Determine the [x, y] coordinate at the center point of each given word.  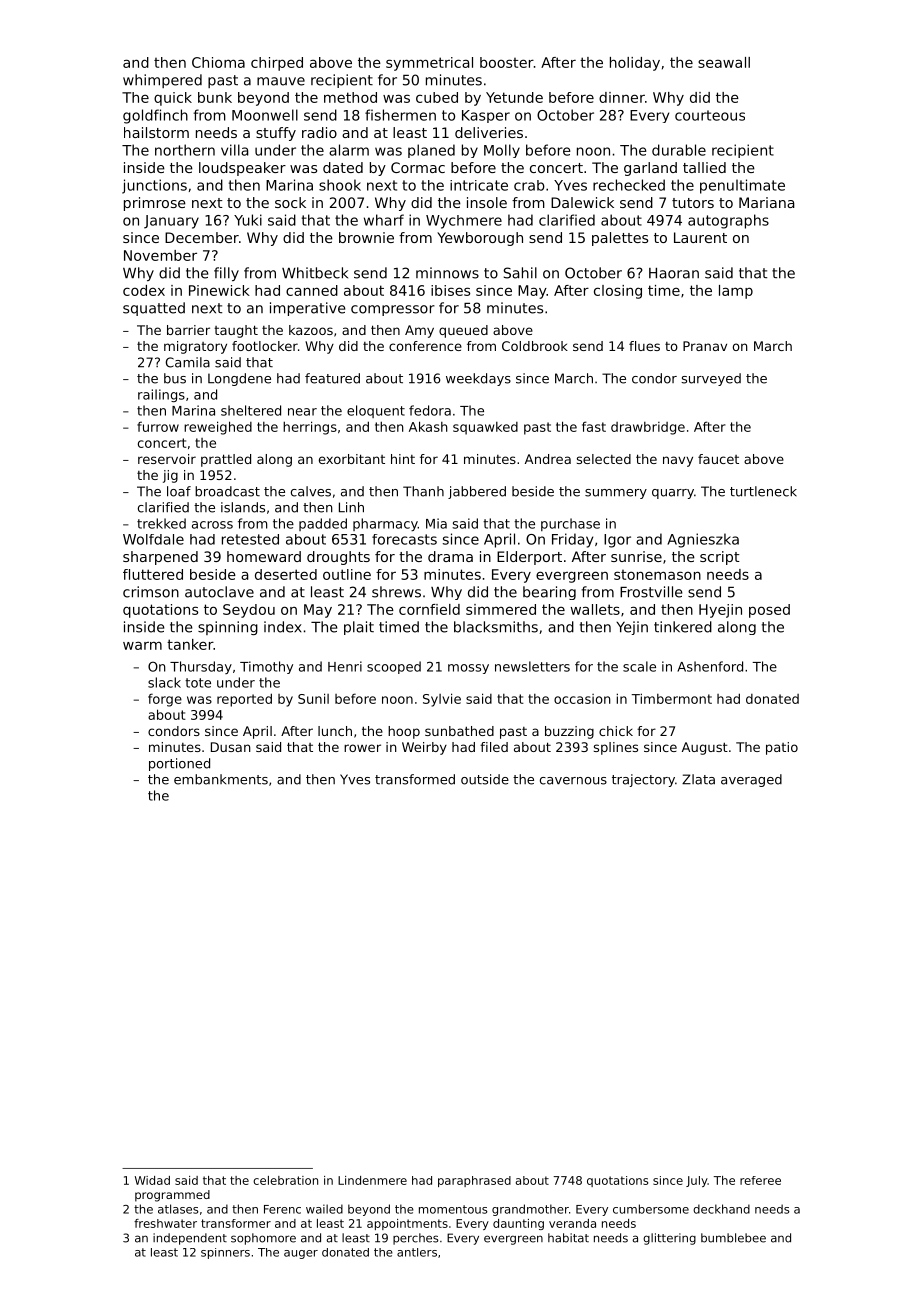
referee [760, 1180]
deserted [286, 574]
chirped [277, 64]
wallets [595, 609]
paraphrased [474, 1181]
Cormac [418, 167]
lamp [736, 292]
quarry [673, 494]
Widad [152, 1180]
